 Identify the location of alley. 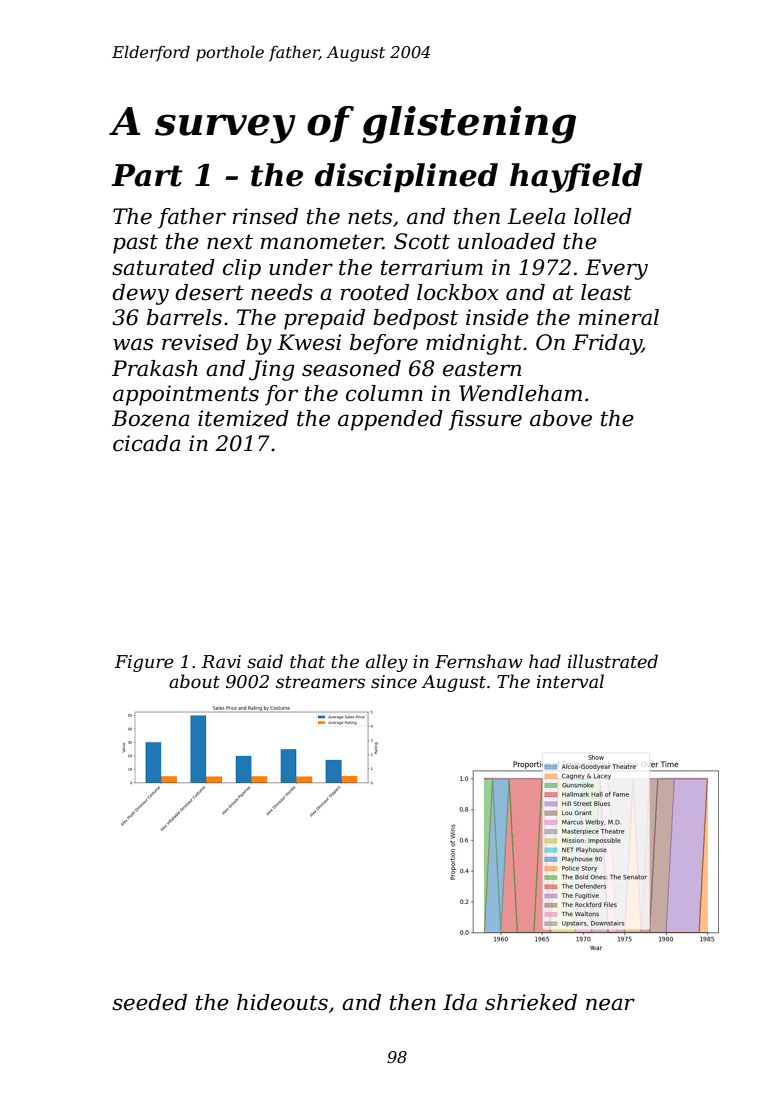
(387, 663).
